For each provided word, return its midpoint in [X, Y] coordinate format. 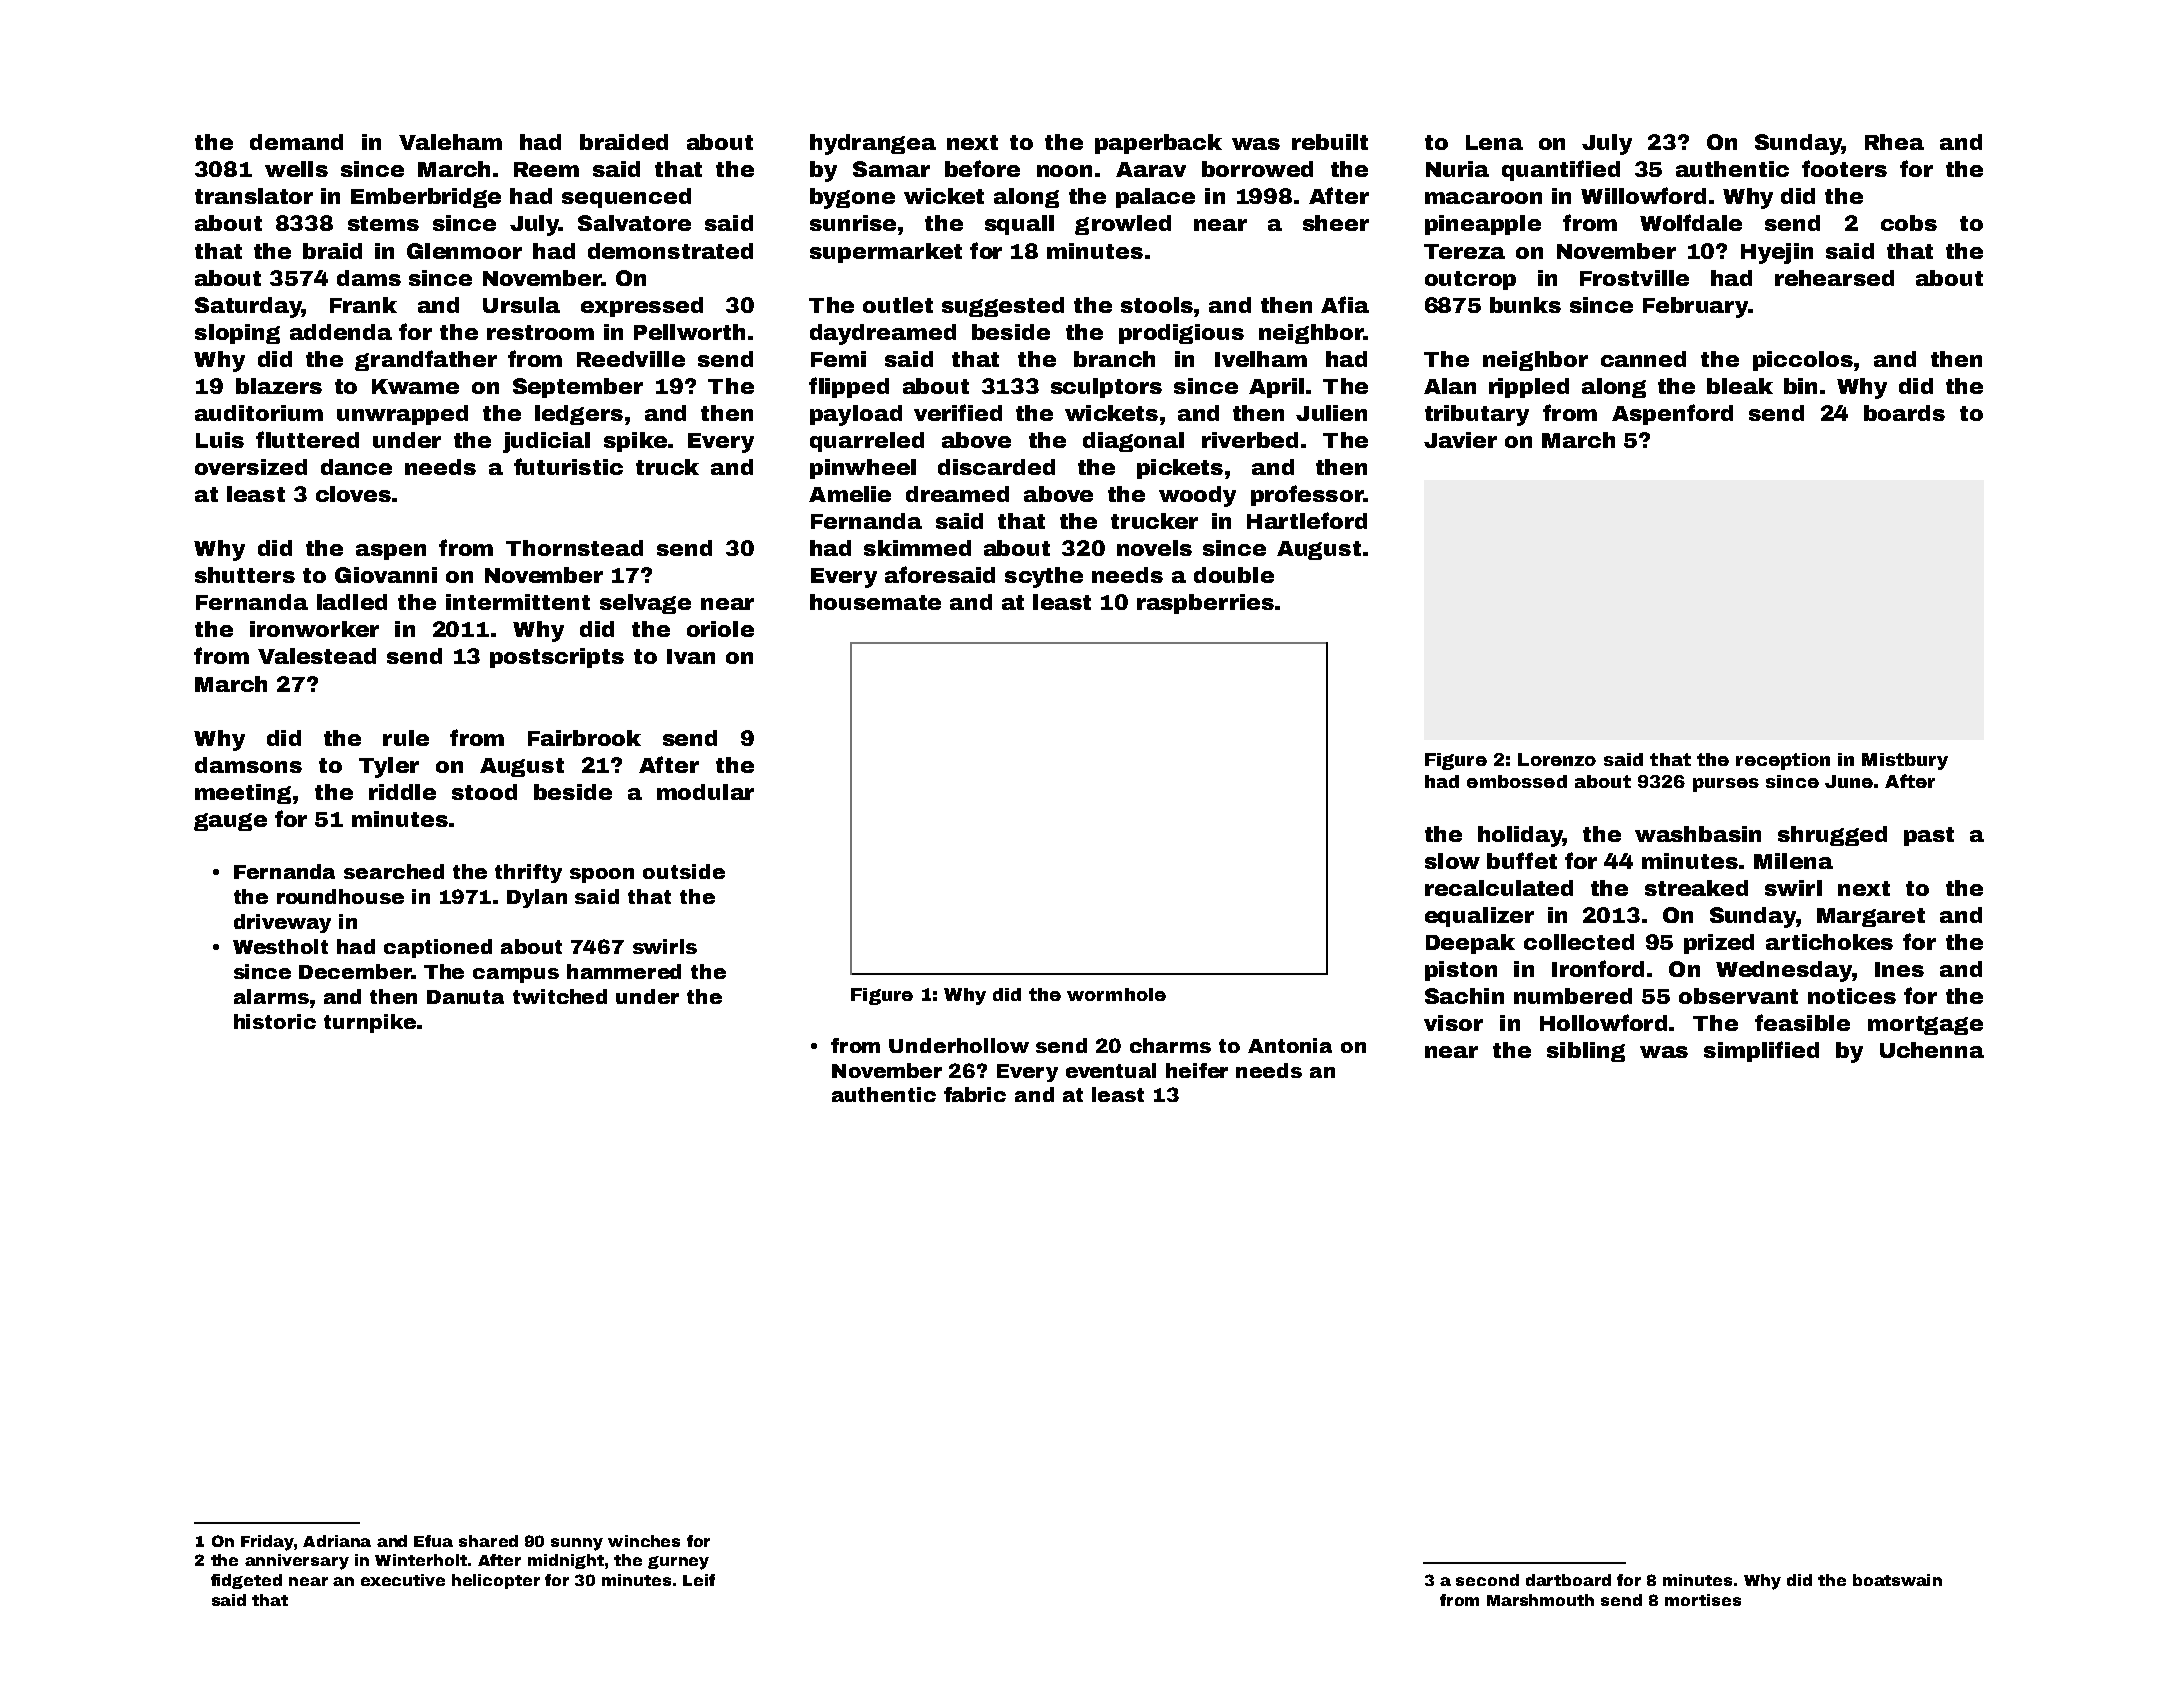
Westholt [280, 946]
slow [1452, 861]
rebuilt [1330, 142]
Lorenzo [1557, 759]
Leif [699, 1580]
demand [296, 142]
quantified [1561, 170]
